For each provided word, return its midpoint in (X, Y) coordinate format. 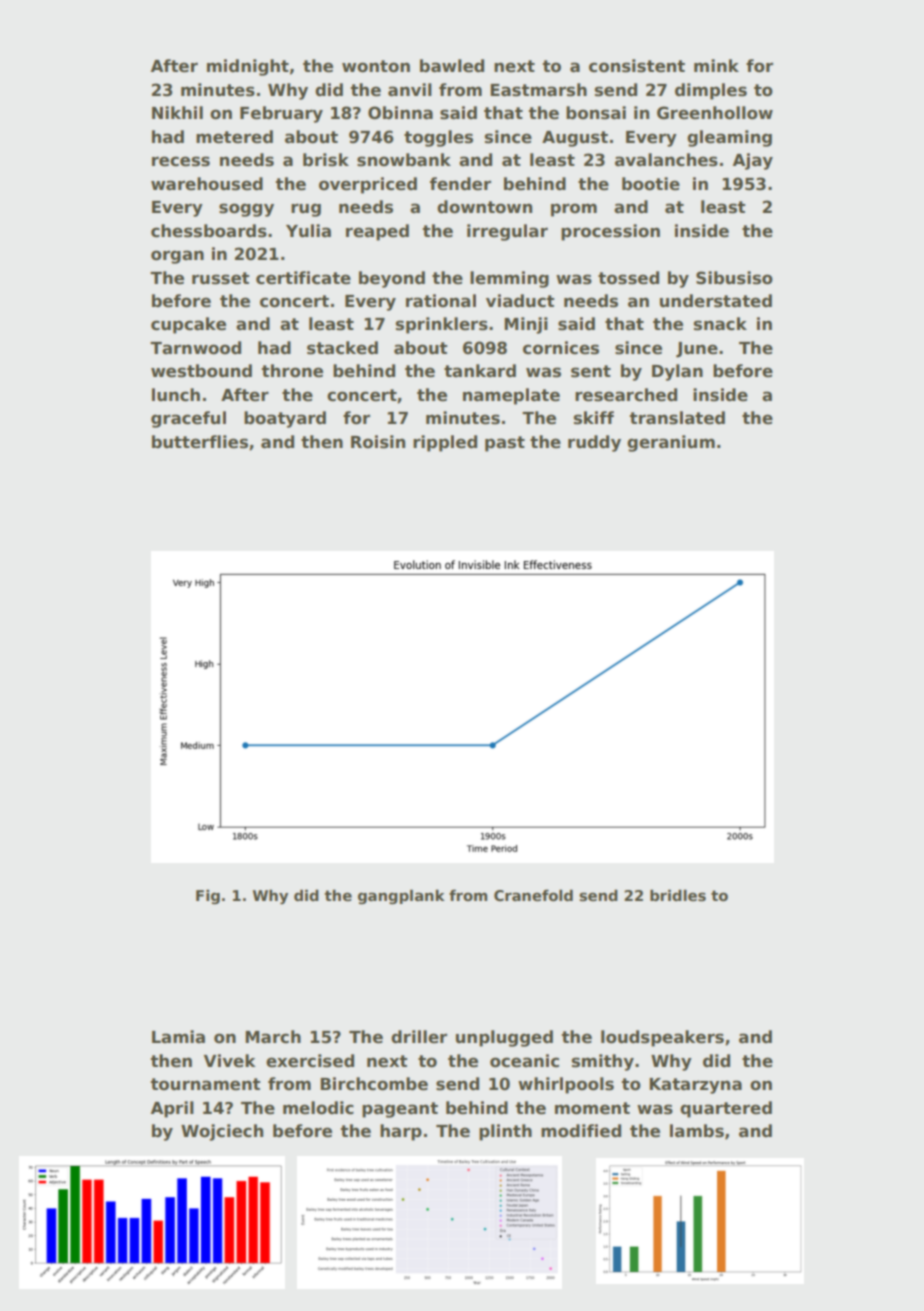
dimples (711, 91)
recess (181, 161)
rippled (445, 443)
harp (401, 1132)
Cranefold (533, 895)
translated (677, 418)
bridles (678, 895)
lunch (176, 395)
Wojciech (222, 1132)
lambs (697, 1131)
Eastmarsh (538, 90)
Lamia (178, 1037)
